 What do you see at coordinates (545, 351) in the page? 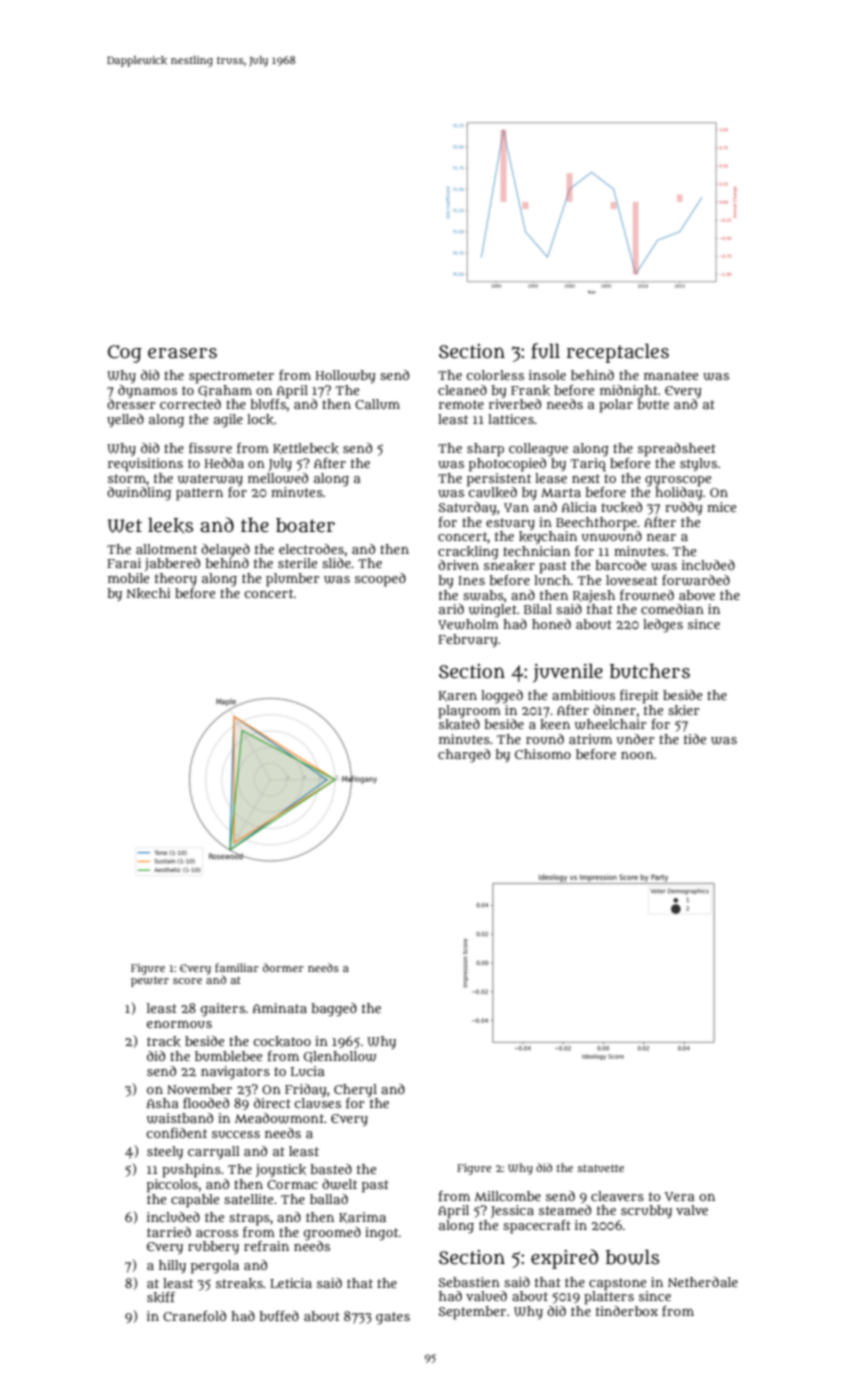
I see `full` at bounding box center [545, 351].
